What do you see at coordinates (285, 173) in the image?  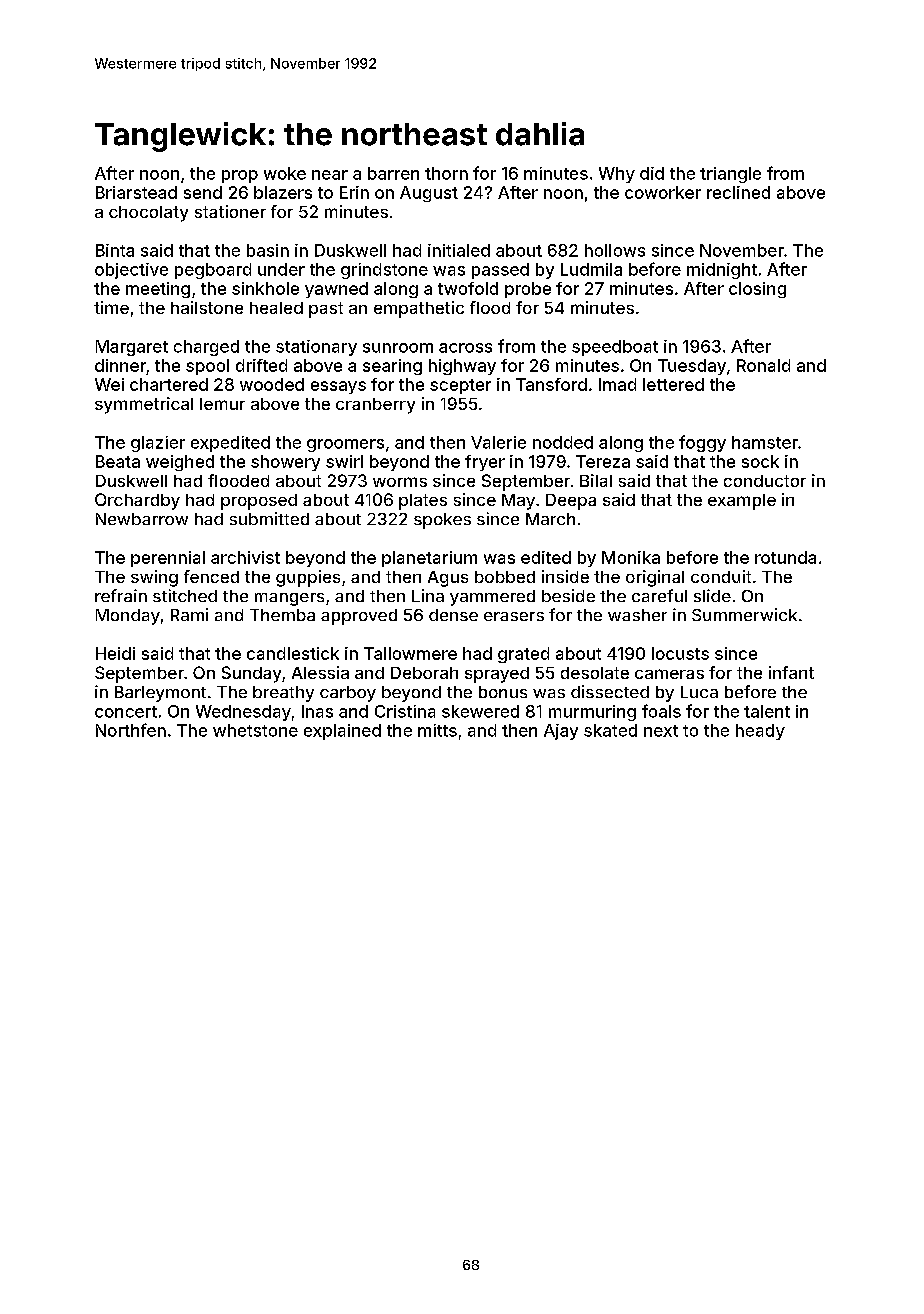 I see `woke` at bounding box center [285, 173].
